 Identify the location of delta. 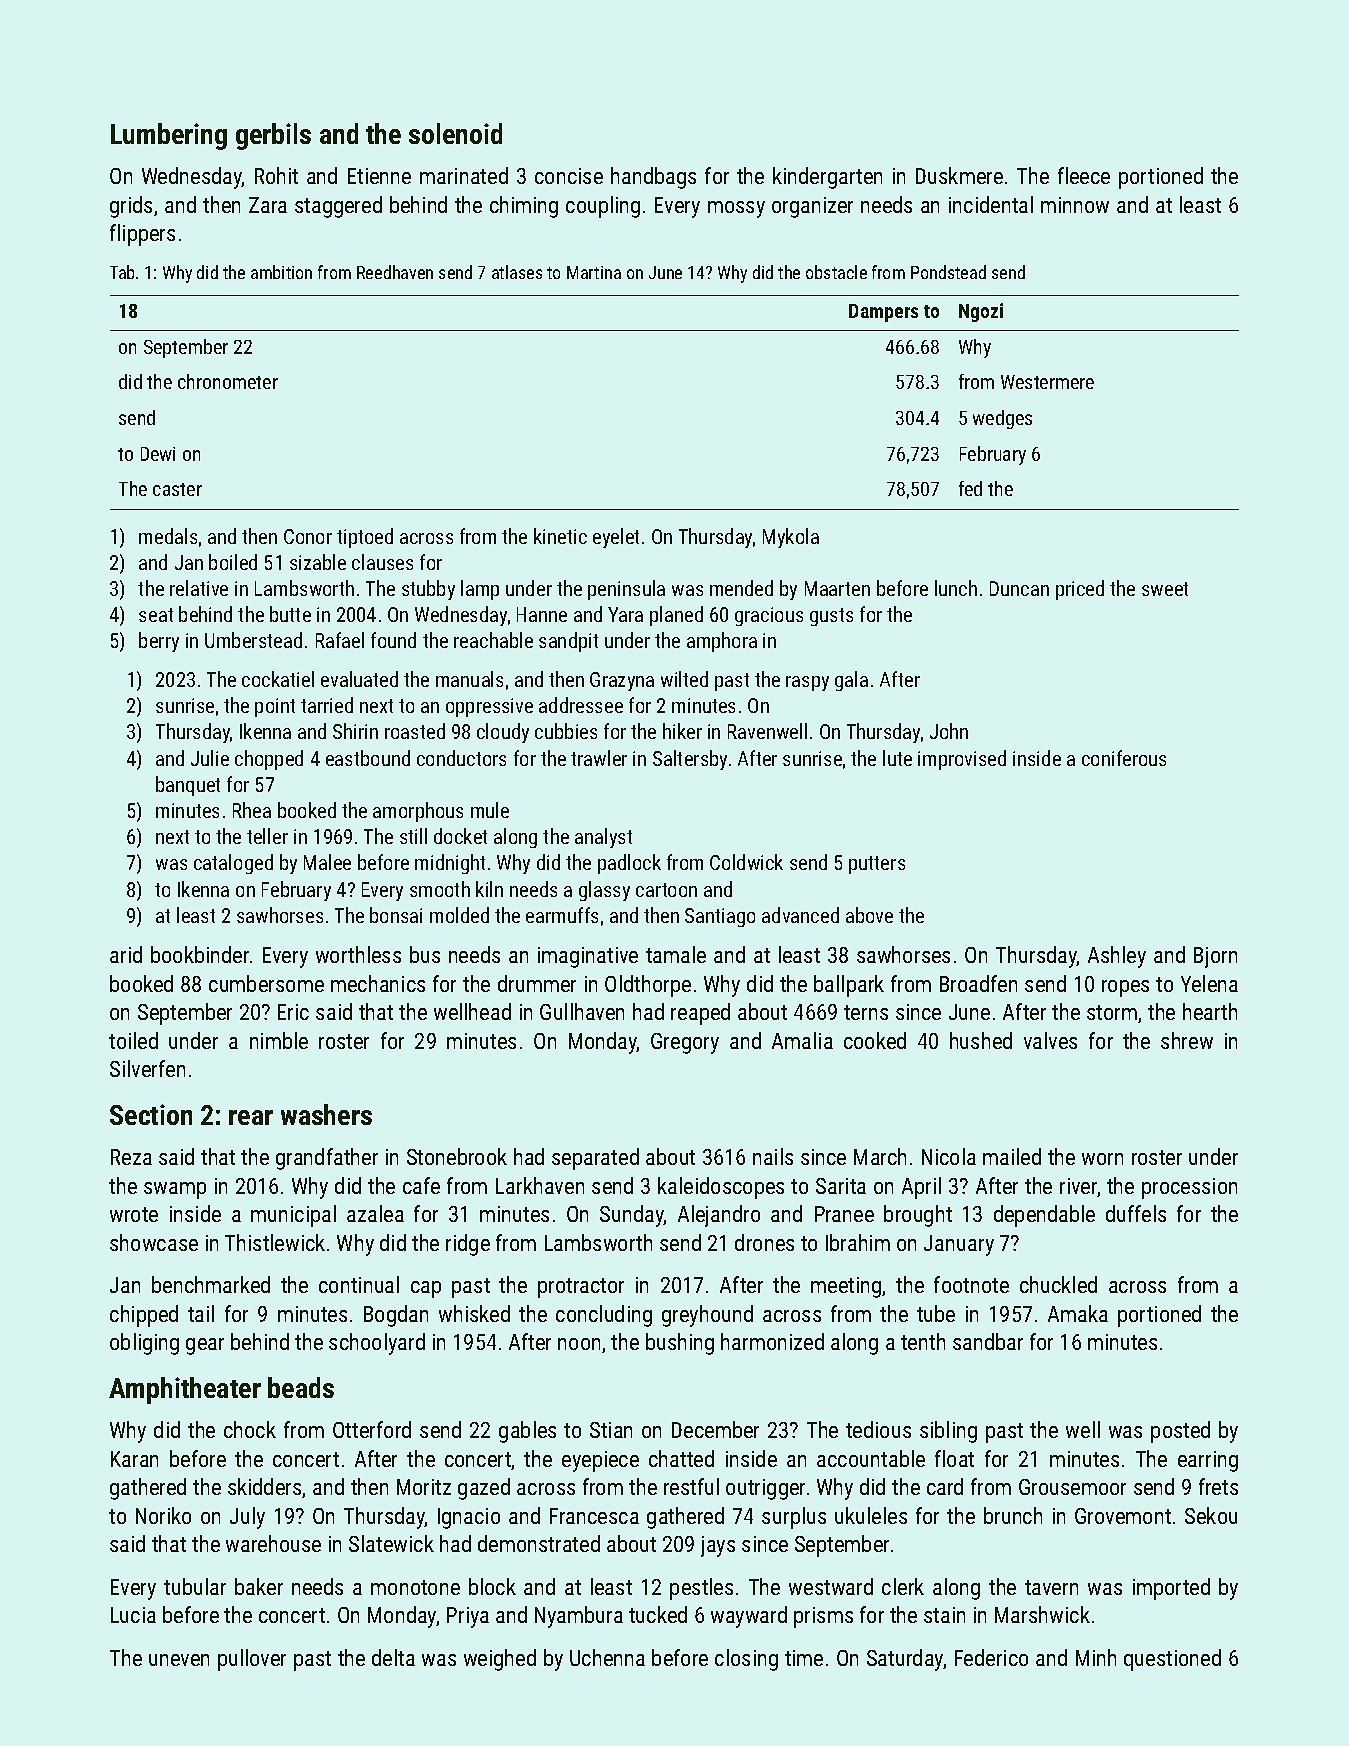
(393, 1657).
